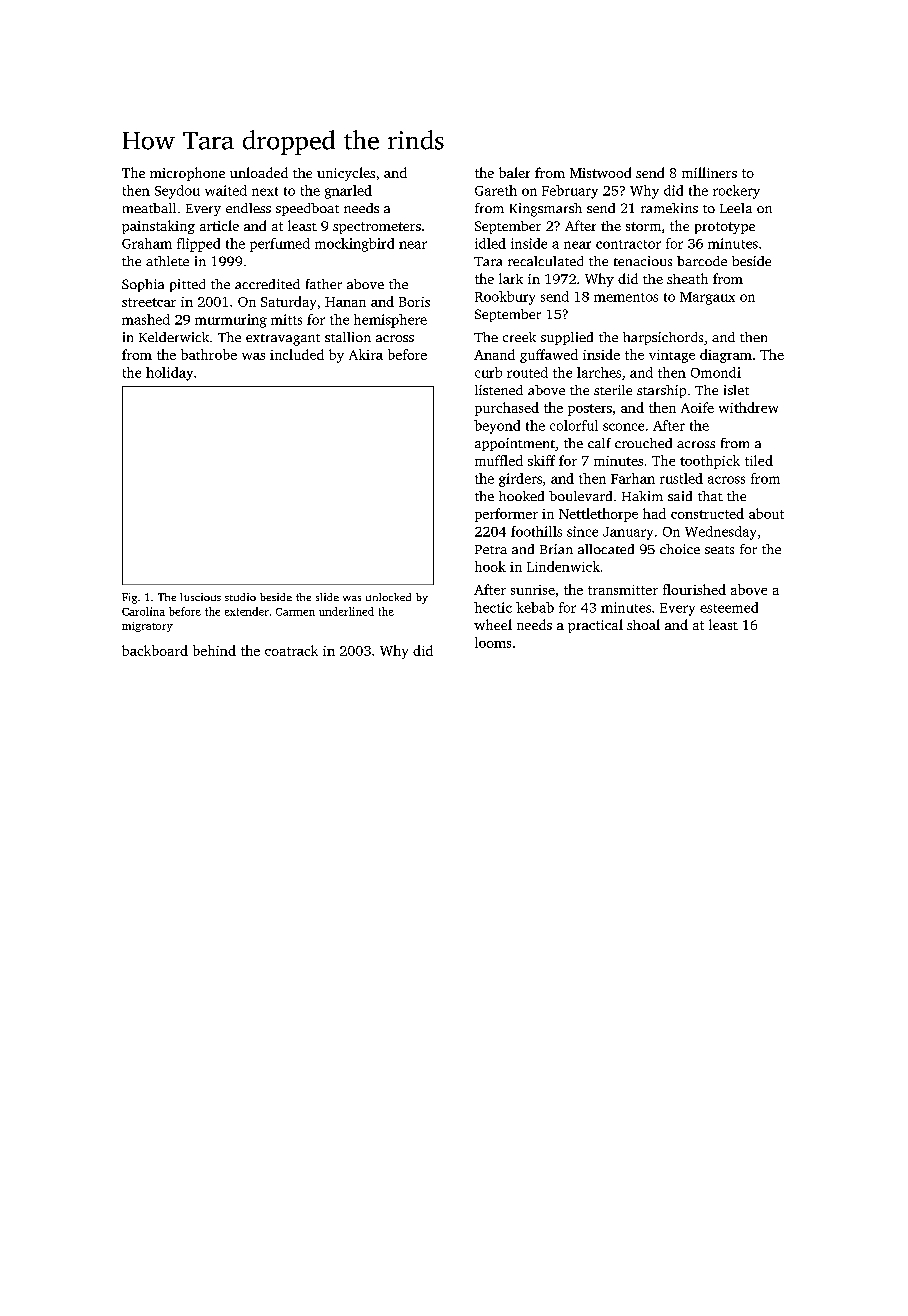  I want to click on barcode, so click(702, 261).
